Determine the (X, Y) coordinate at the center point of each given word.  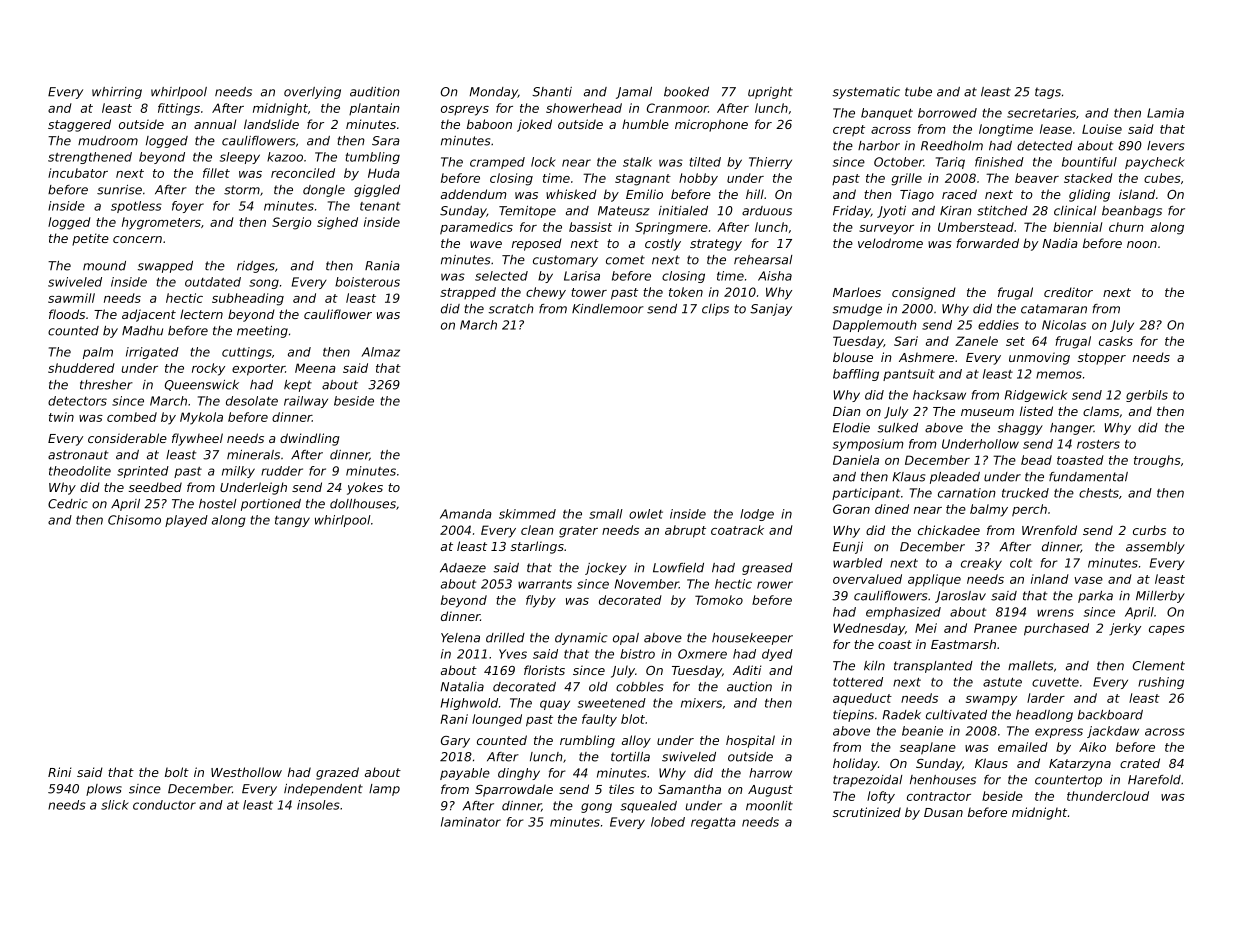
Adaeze (463, 568)
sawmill (71, 298)
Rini (59, 772)
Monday (493, 93)
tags (1048, 93)
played (186, 521)
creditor (1068, 292)
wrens (1055, 613)
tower (589, 292)
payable (465, 774)
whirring (117, 93)
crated (1140, 763)
